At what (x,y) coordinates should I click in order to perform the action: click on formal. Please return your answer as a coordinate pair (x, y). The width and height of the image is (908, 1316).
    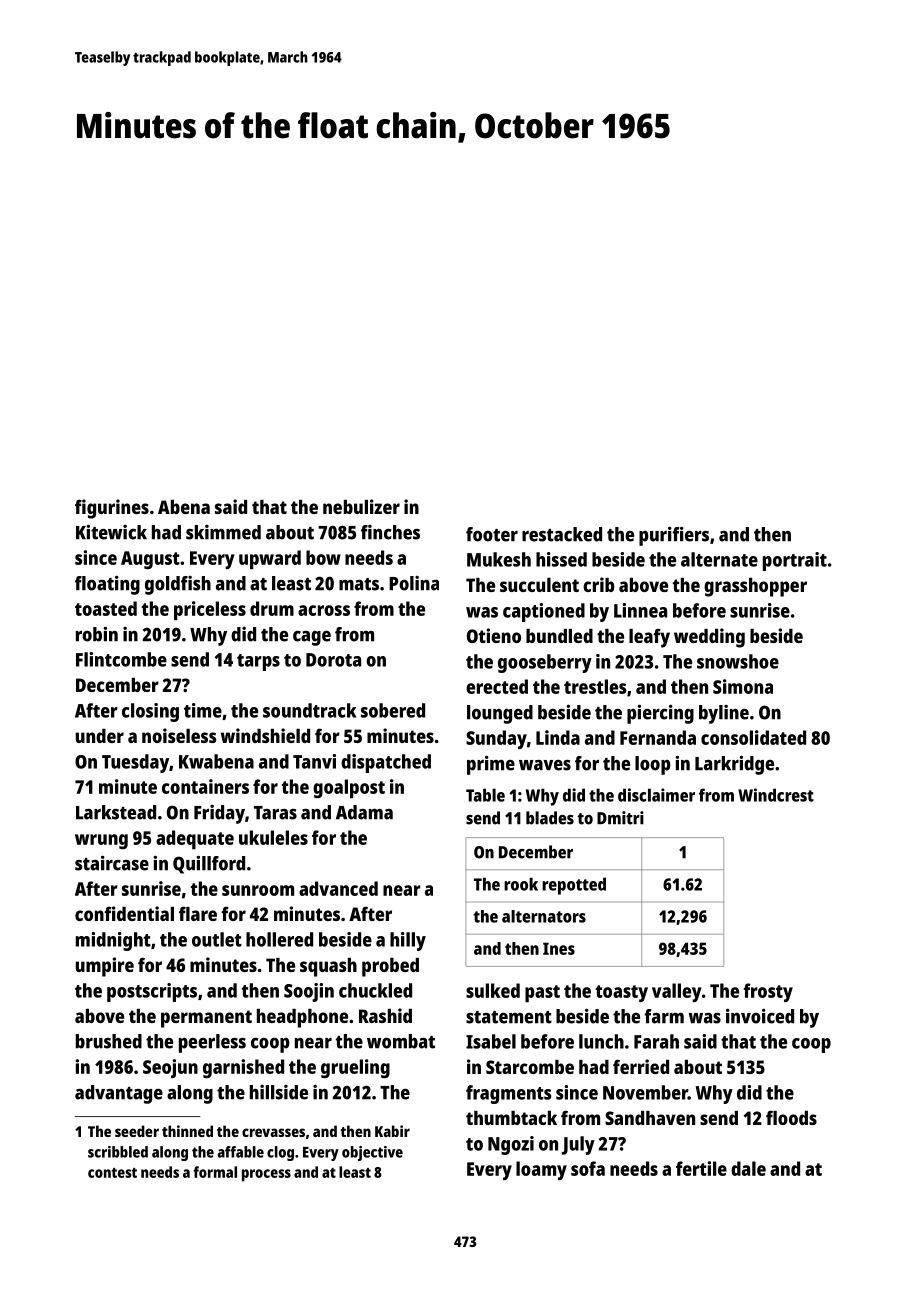
    Looking at the image, I should click on (215, 1172).
